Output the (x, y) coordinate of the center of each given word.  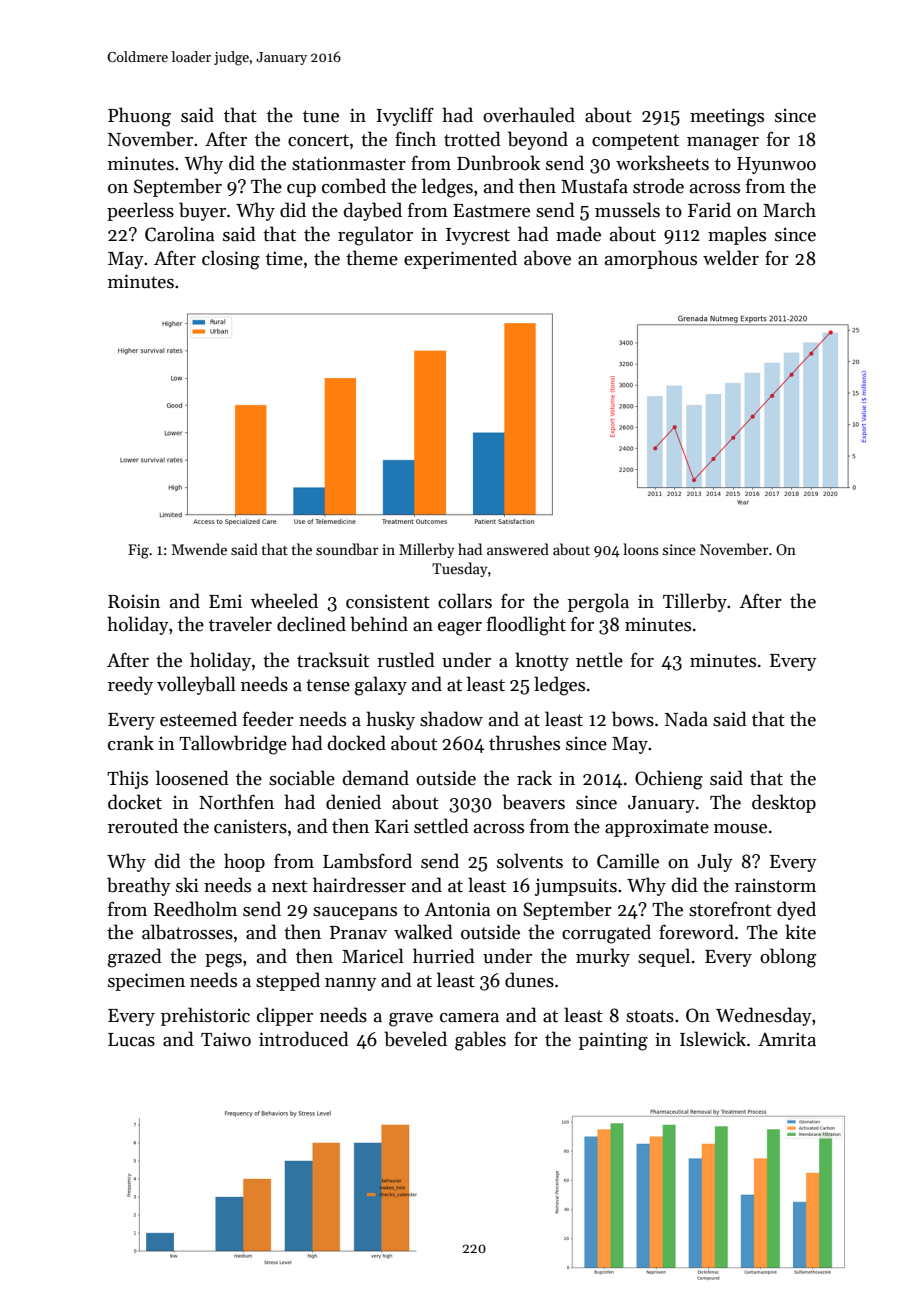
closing (231, 260)
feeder (268, 719)
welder (731, 258)
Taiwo (226, 1039)
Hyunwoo (776, 165)
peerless (140, 211)
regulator (375, 236)
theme (372, 258)
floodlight (526, 626)
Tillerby (695, 602)
